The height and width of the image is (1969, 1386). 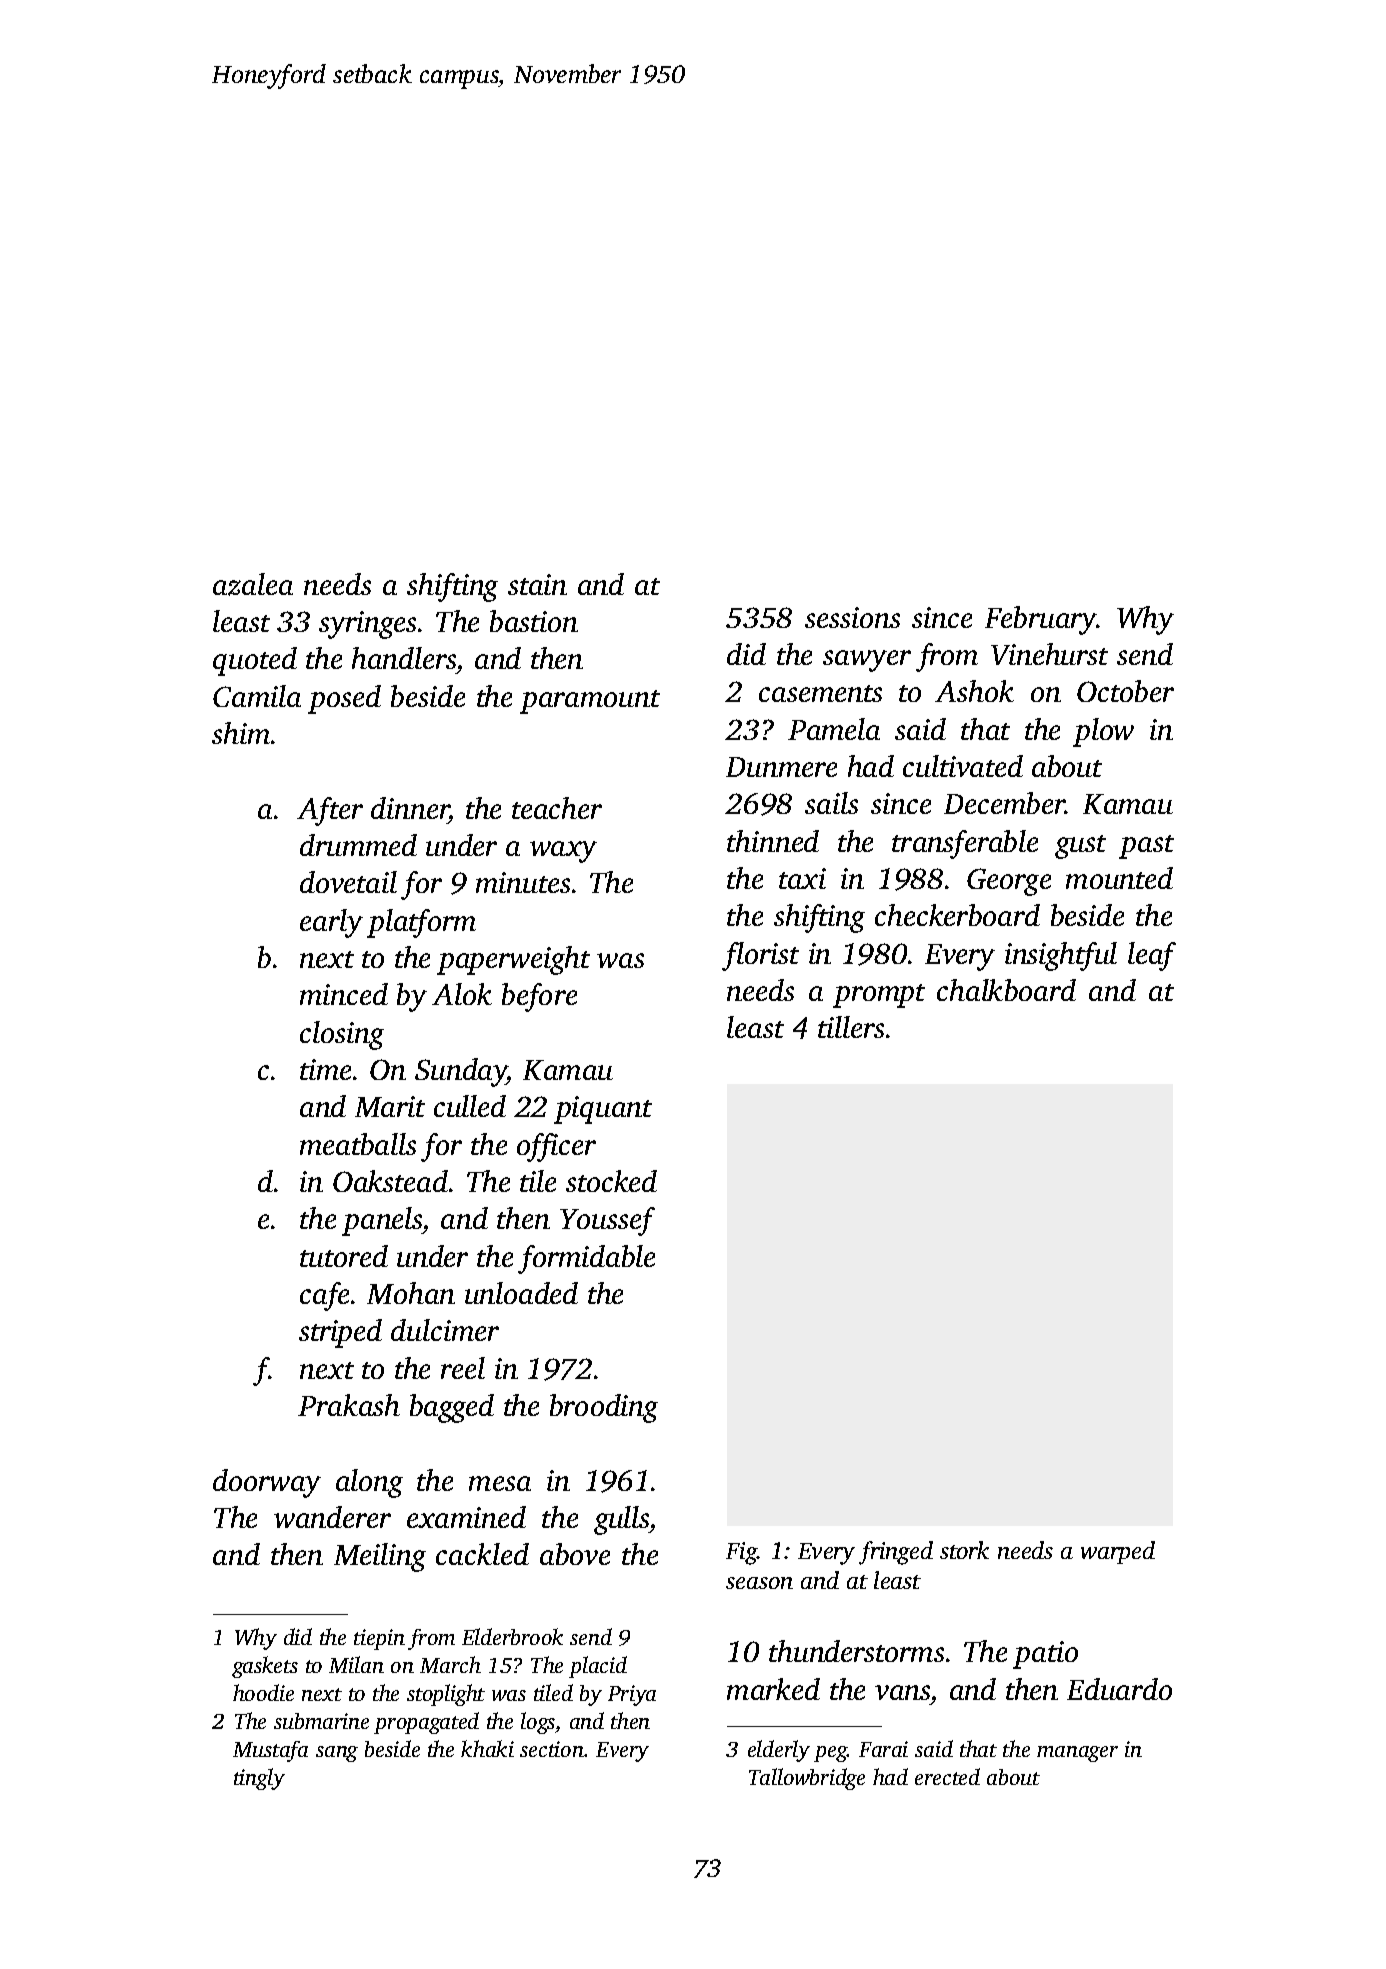 What do you see at coordinates (852, 617) in the image?
I see `sessions` at bounding box center [852, 617].
